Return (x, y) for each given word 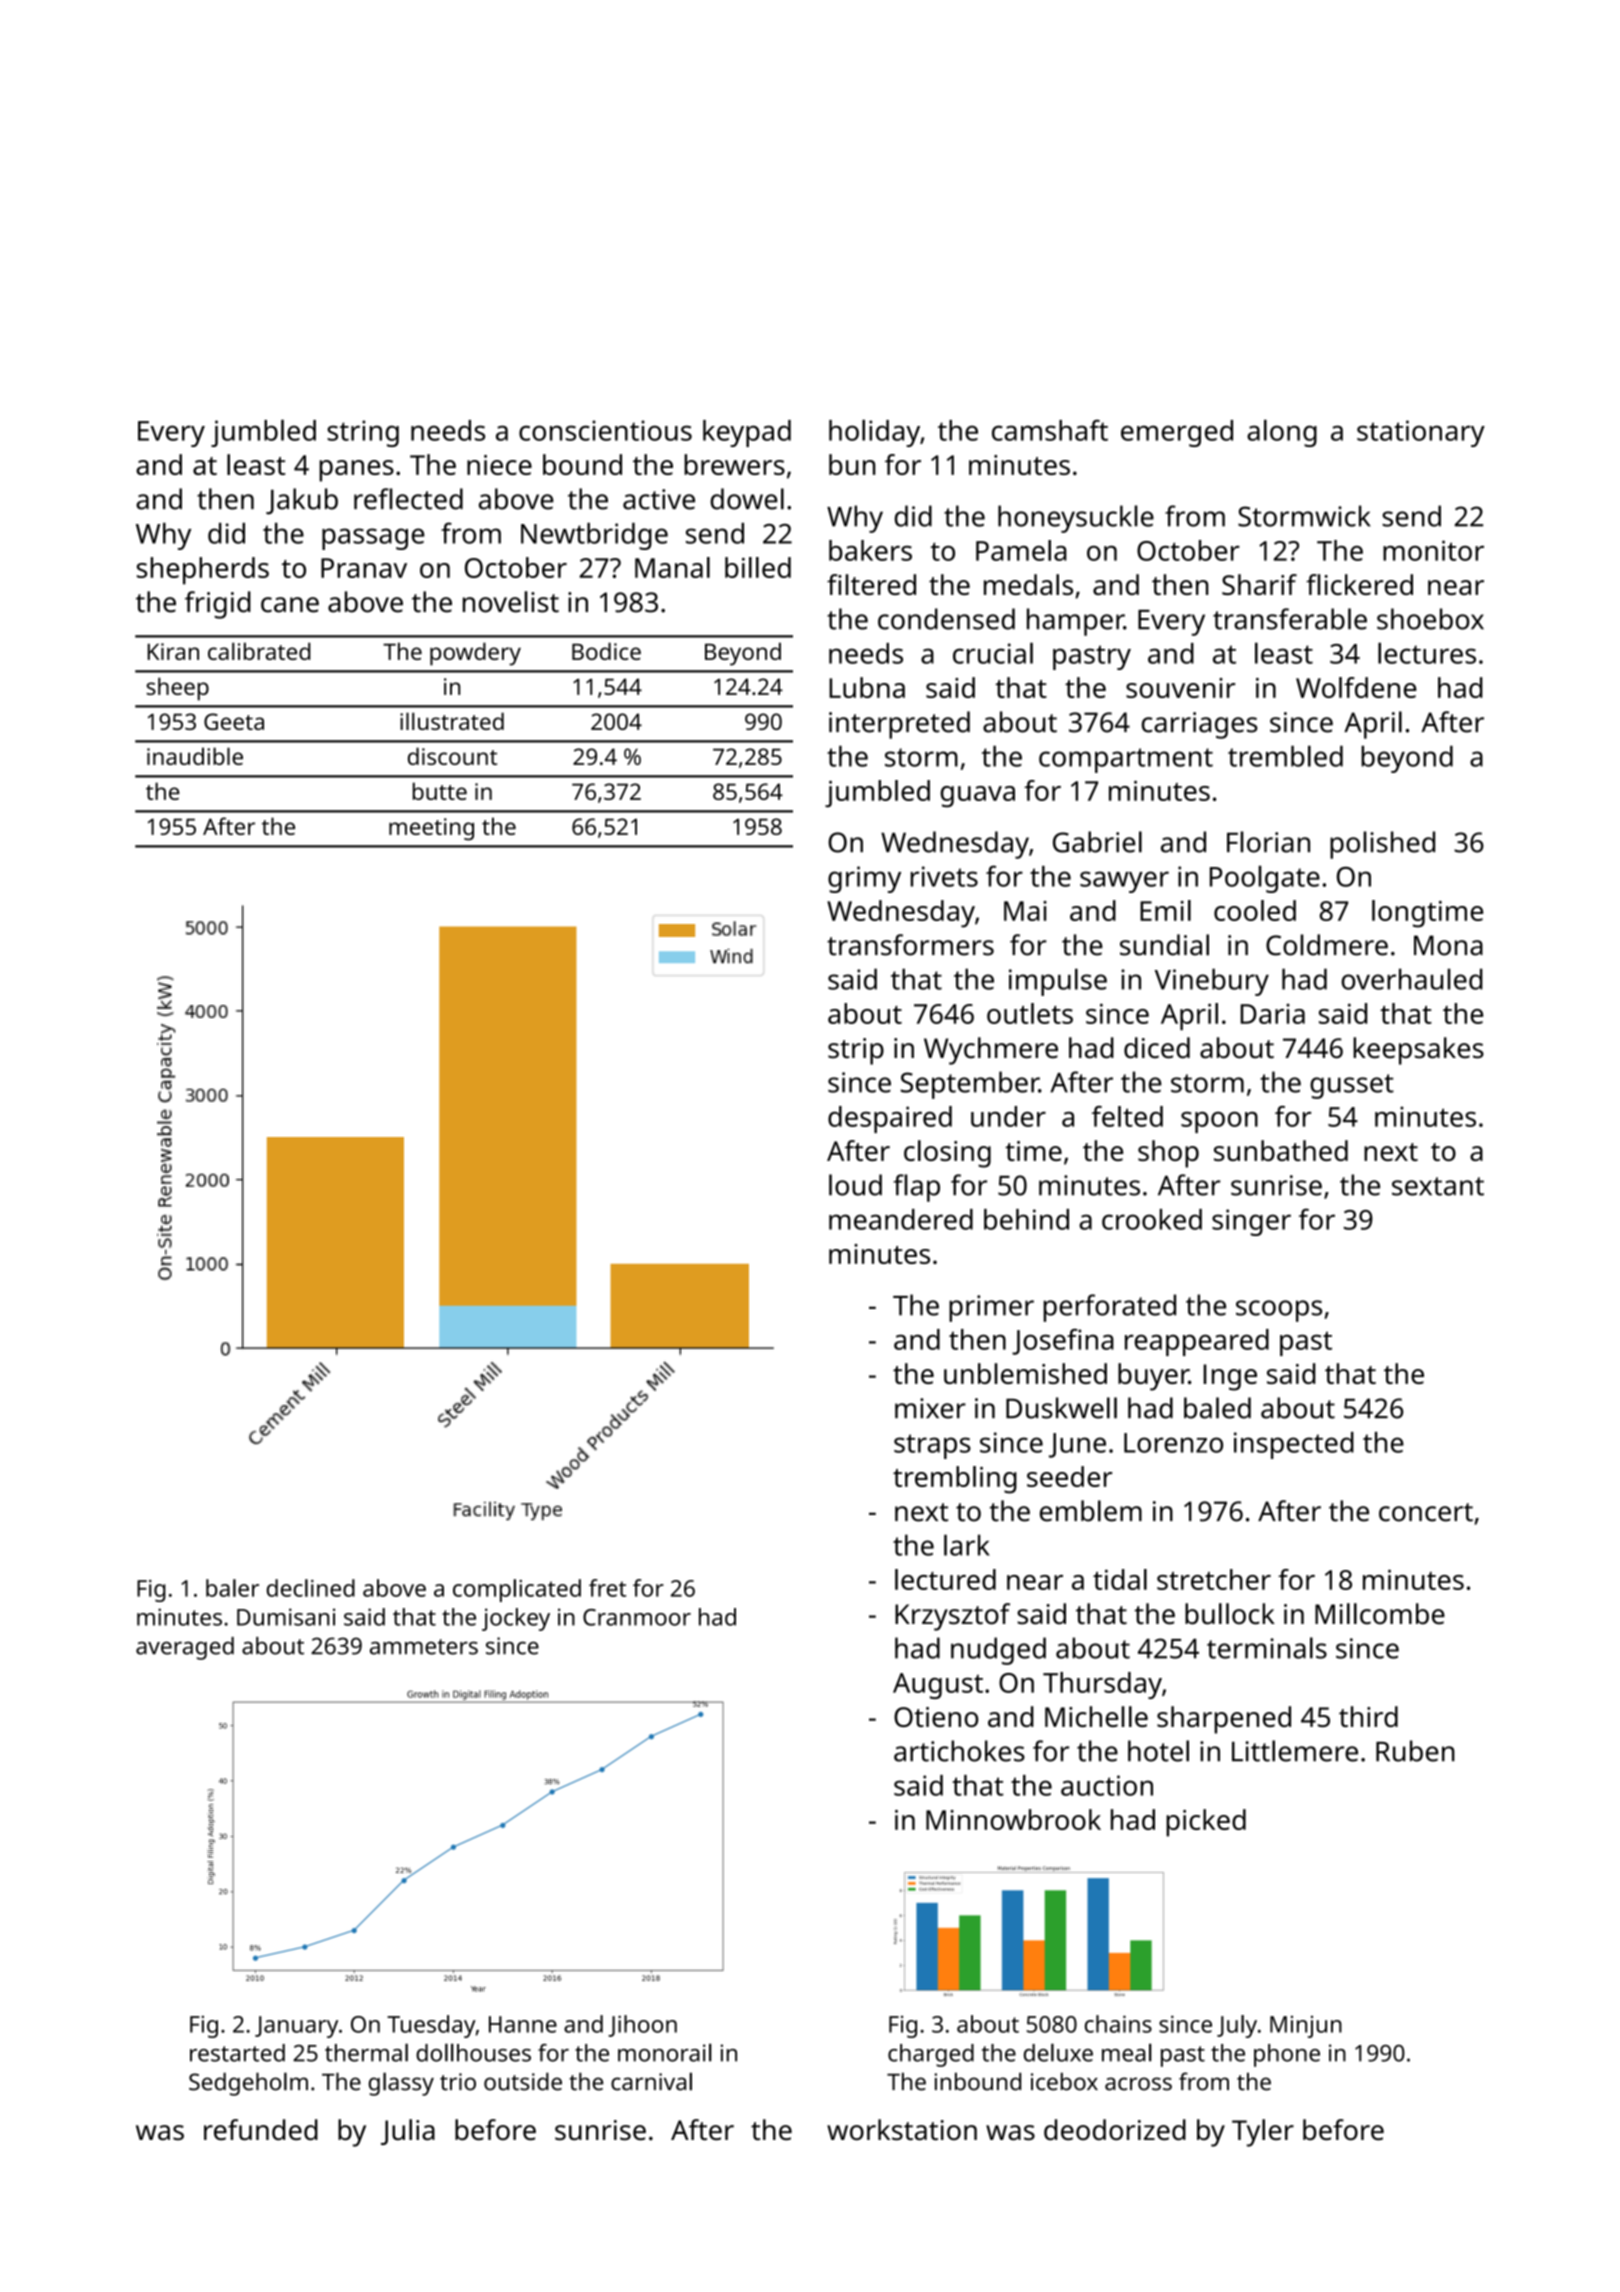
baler (232, 1588)
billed (758, 567)
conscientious (605, 430)
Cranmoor (637, 1617)
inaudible (195, 756)
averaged (185, 1648)
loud (855, 1185)
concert (1426, 1512)
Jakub (302, 501)
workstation (902, 2130)
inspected (1294, 1445)
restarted (237, 2053)
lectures (1427, 653)
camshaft (1050, 430)
